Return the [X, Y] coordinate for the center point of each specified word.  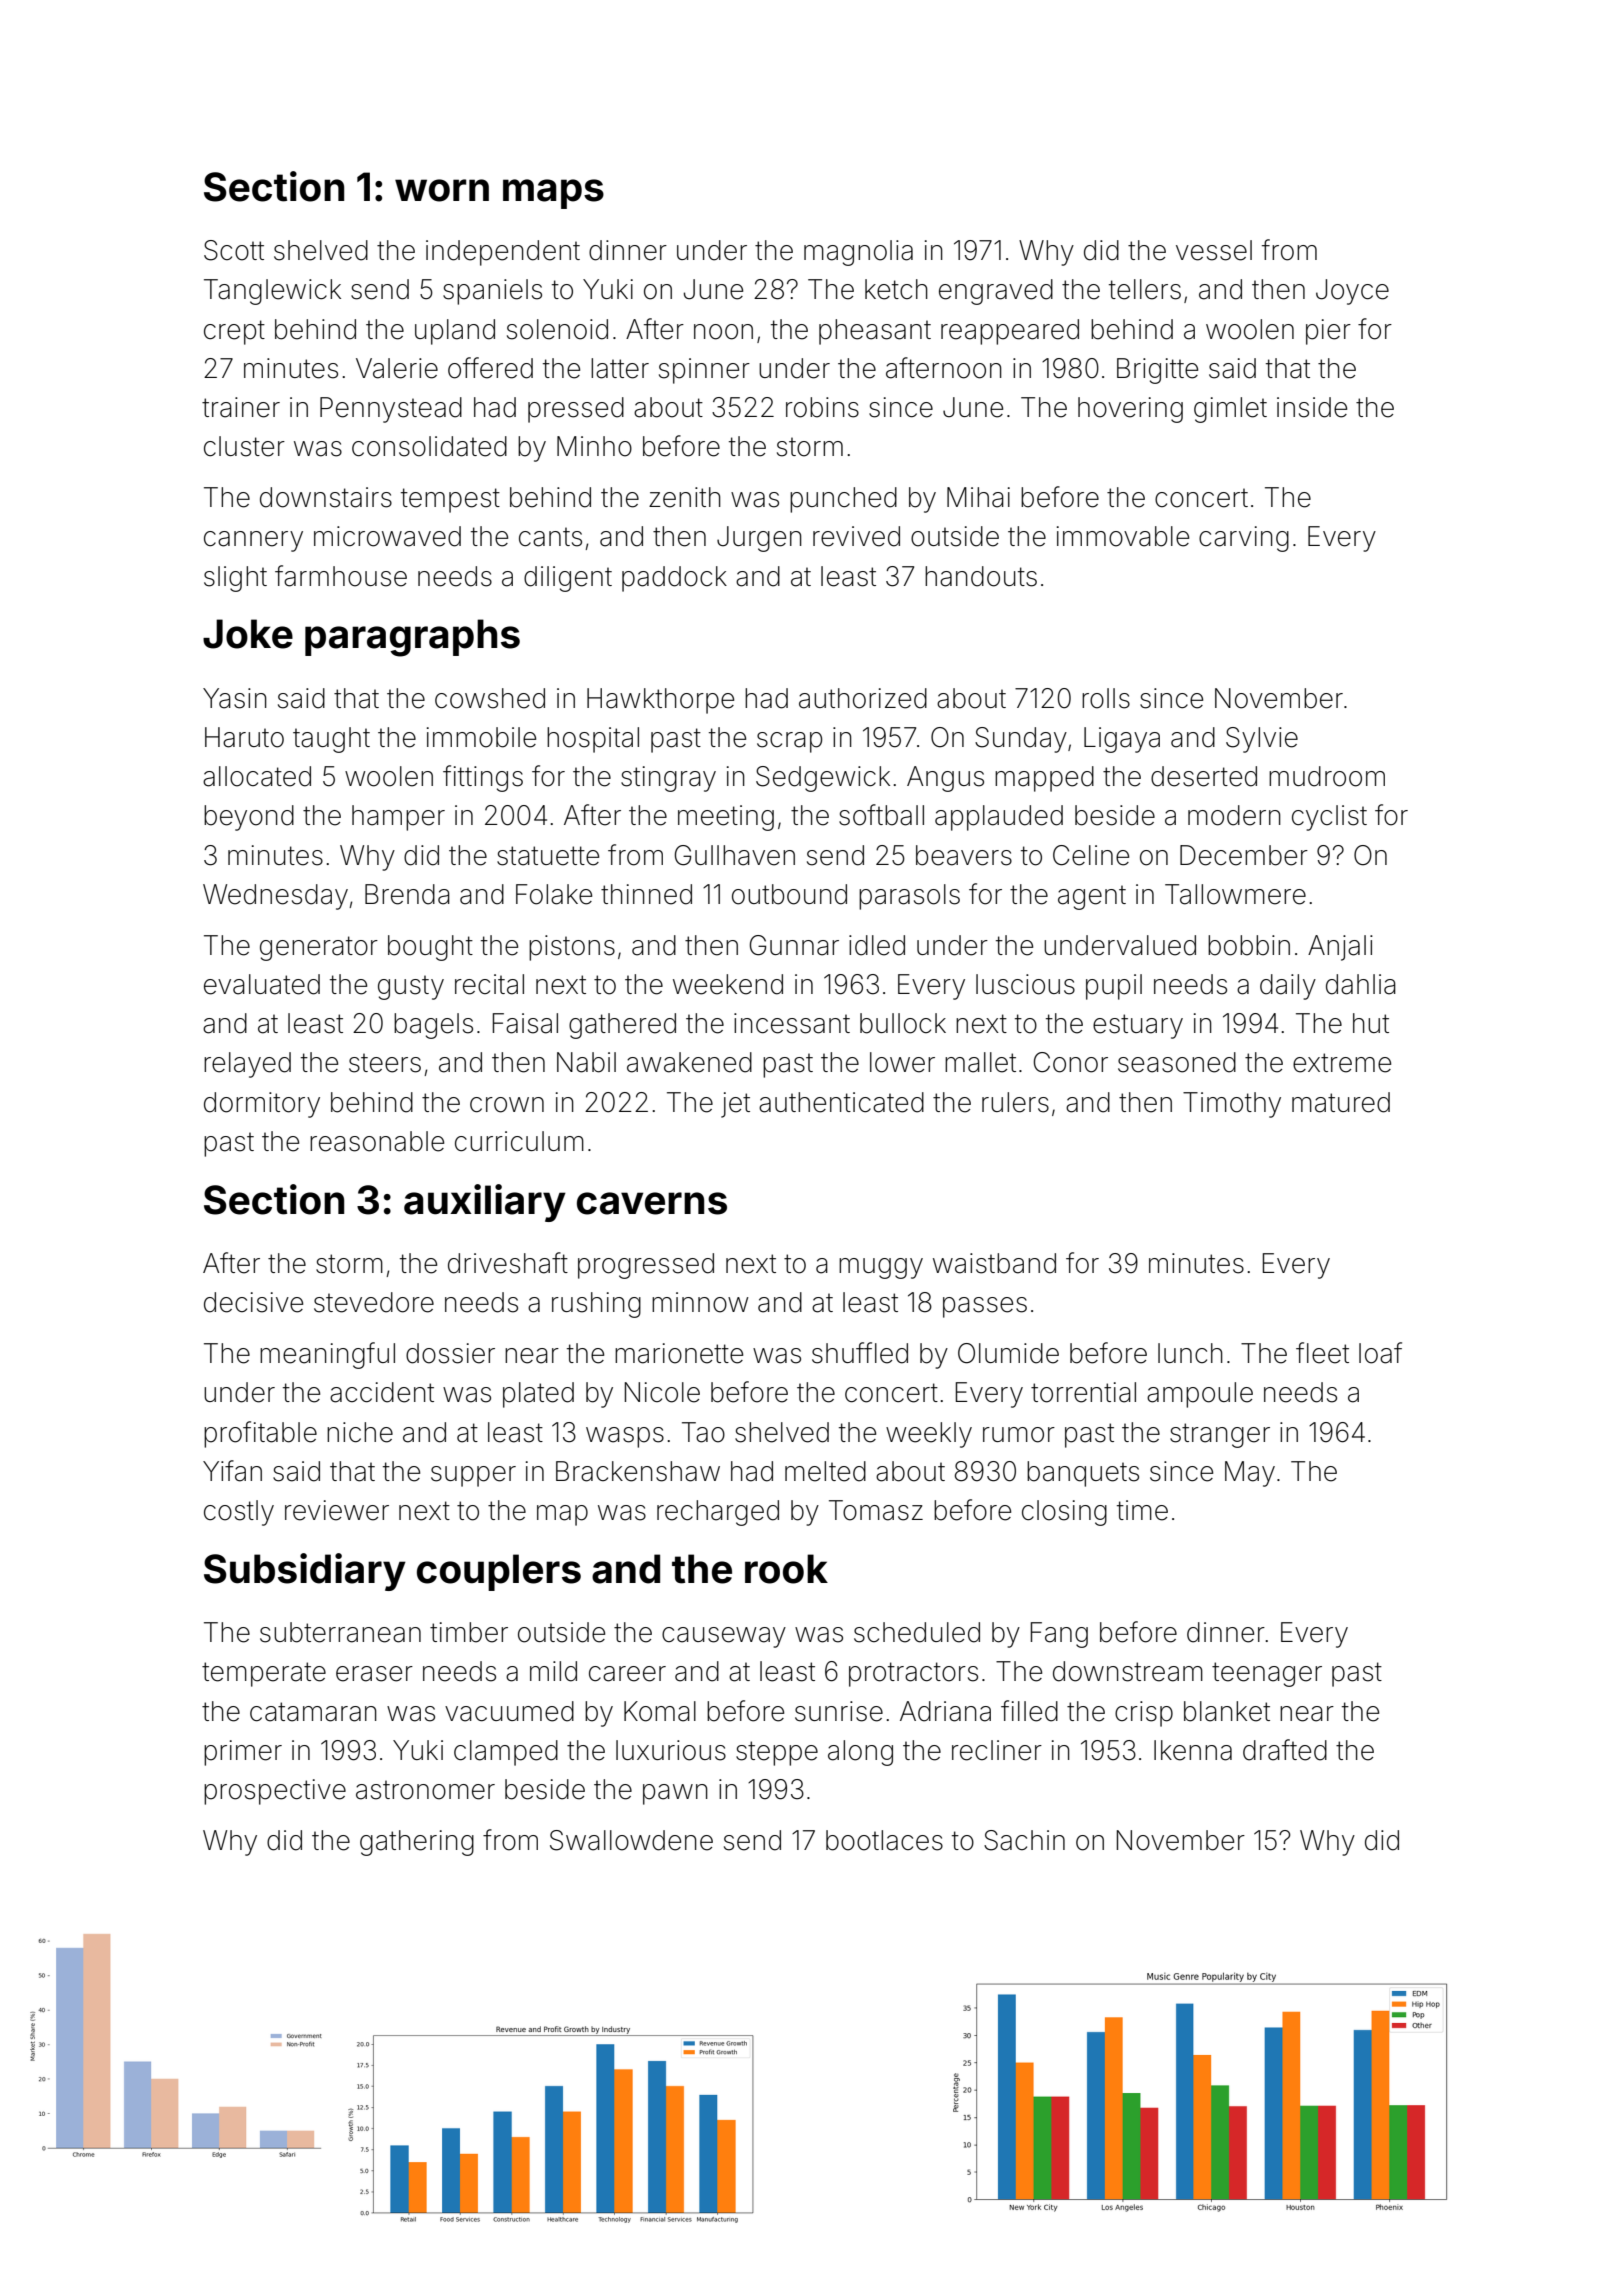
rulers [1015, 1102]
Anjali [1340, 948]
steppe [777, 1753]
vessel [1214, 250]
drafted [1285, 1750]
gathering [417, 1843]
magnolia [858, 253]
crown [507, 1105]
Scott [234, 250]
